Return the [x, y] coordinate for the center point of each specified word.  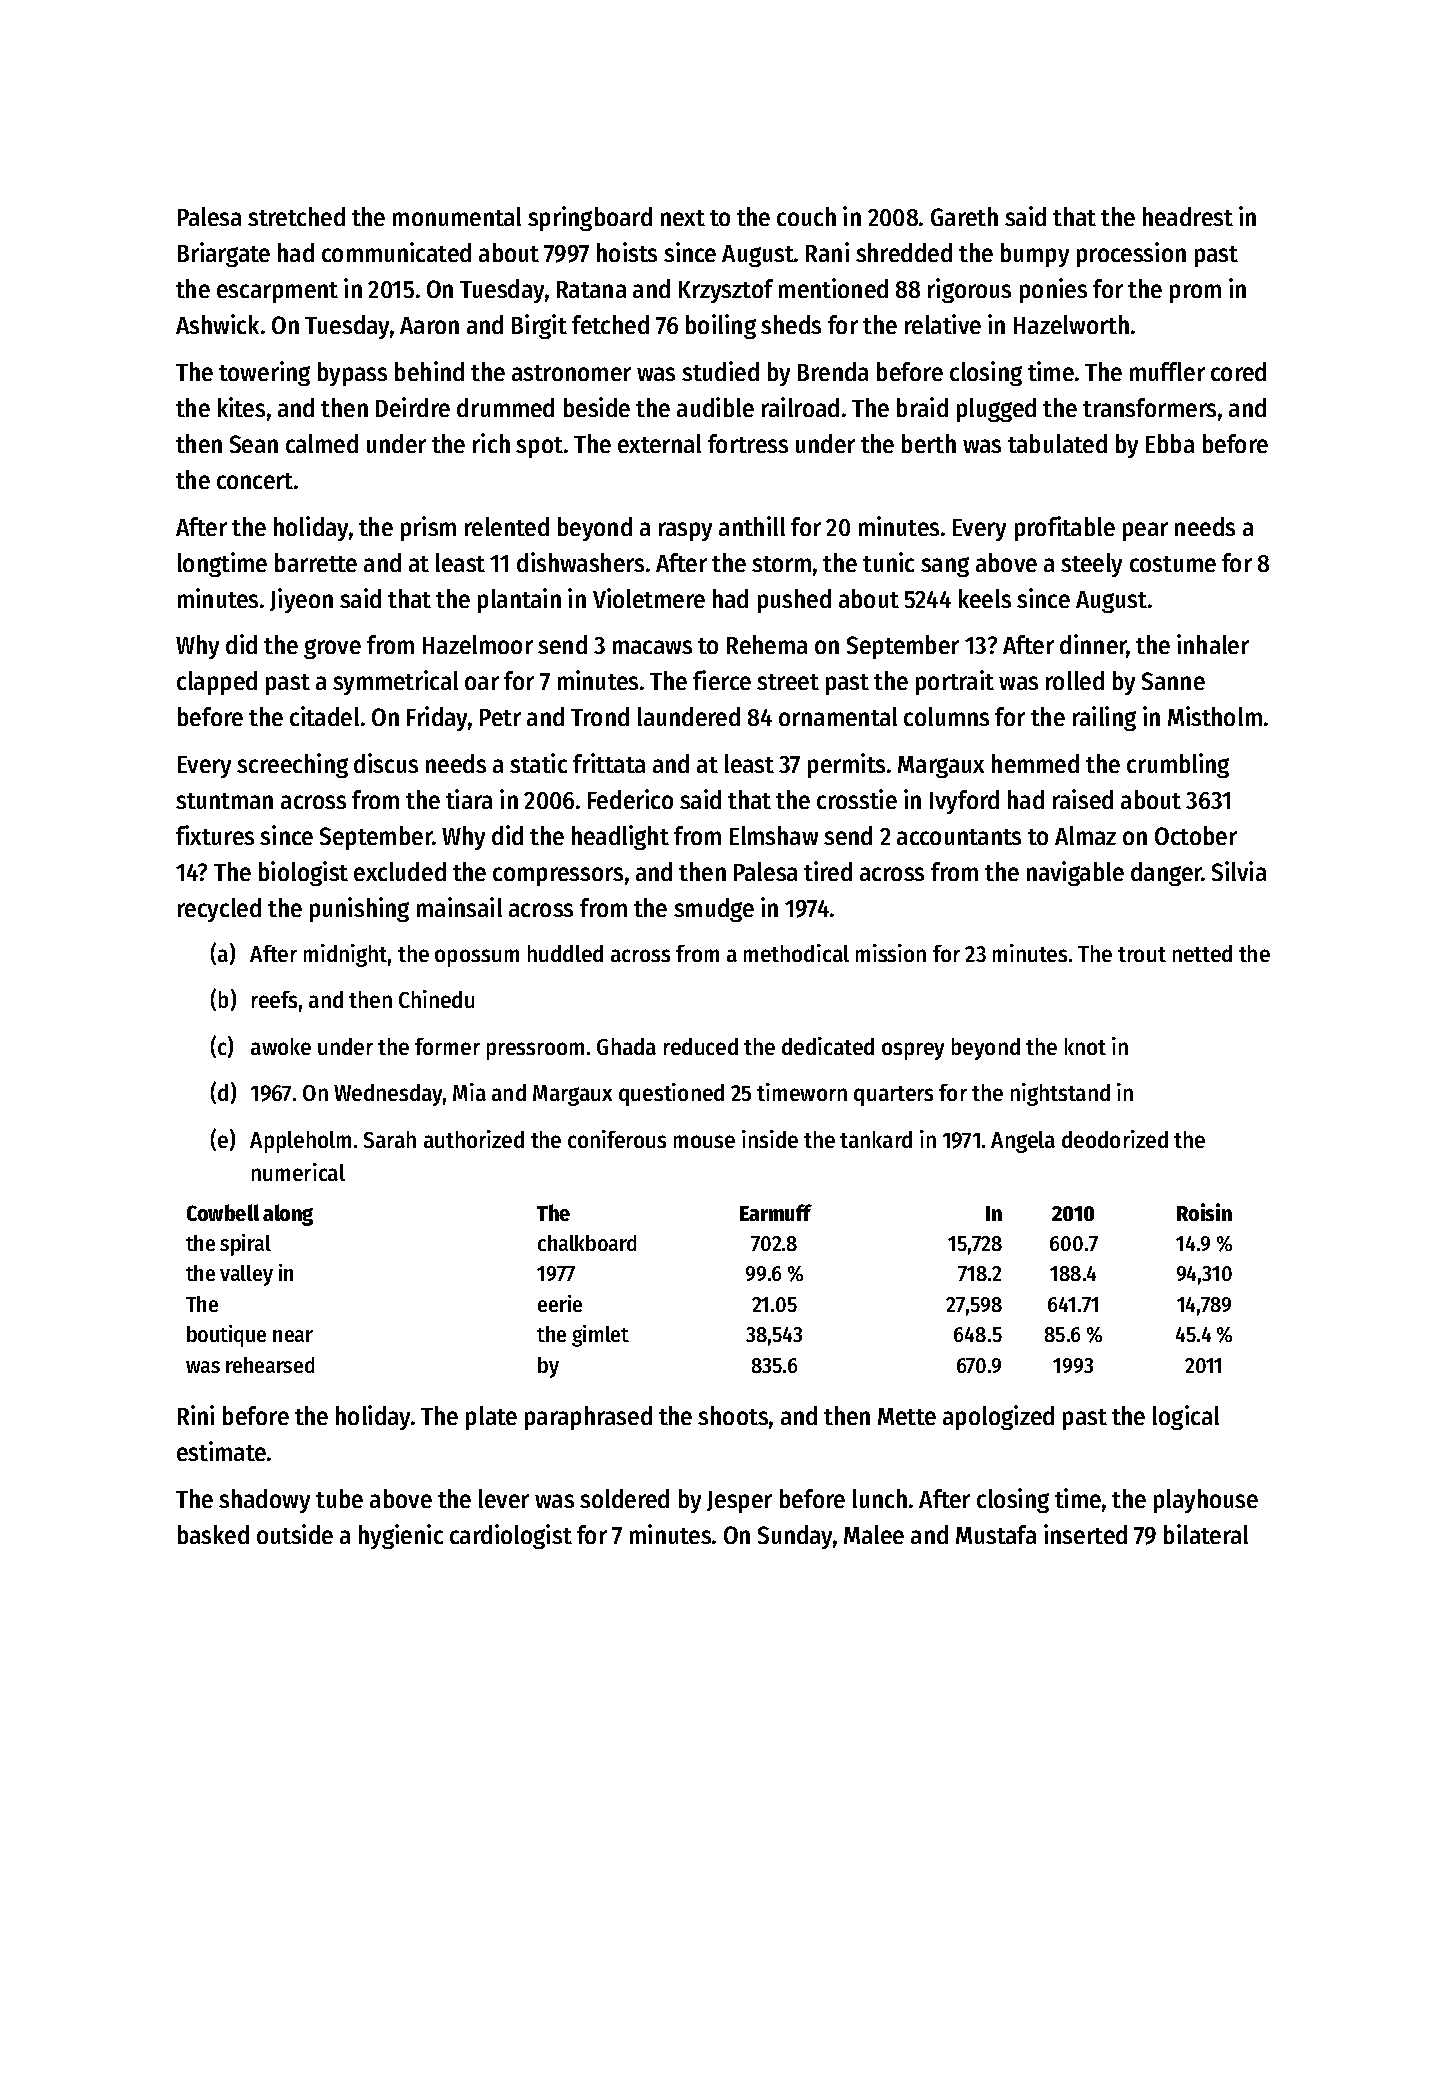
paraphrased [588, 1418]
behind [429, 371]
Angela [1023, 1142]
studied [720, 371]
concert [255, 481]
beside [597, 407]
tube [339, 1498]
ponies [1053, 290]
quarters [893, 1096]
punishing [359, 909]
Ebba [1170, 443]
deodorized [1115, 1139]
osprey [913, 1051]
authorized [474, 1139]
